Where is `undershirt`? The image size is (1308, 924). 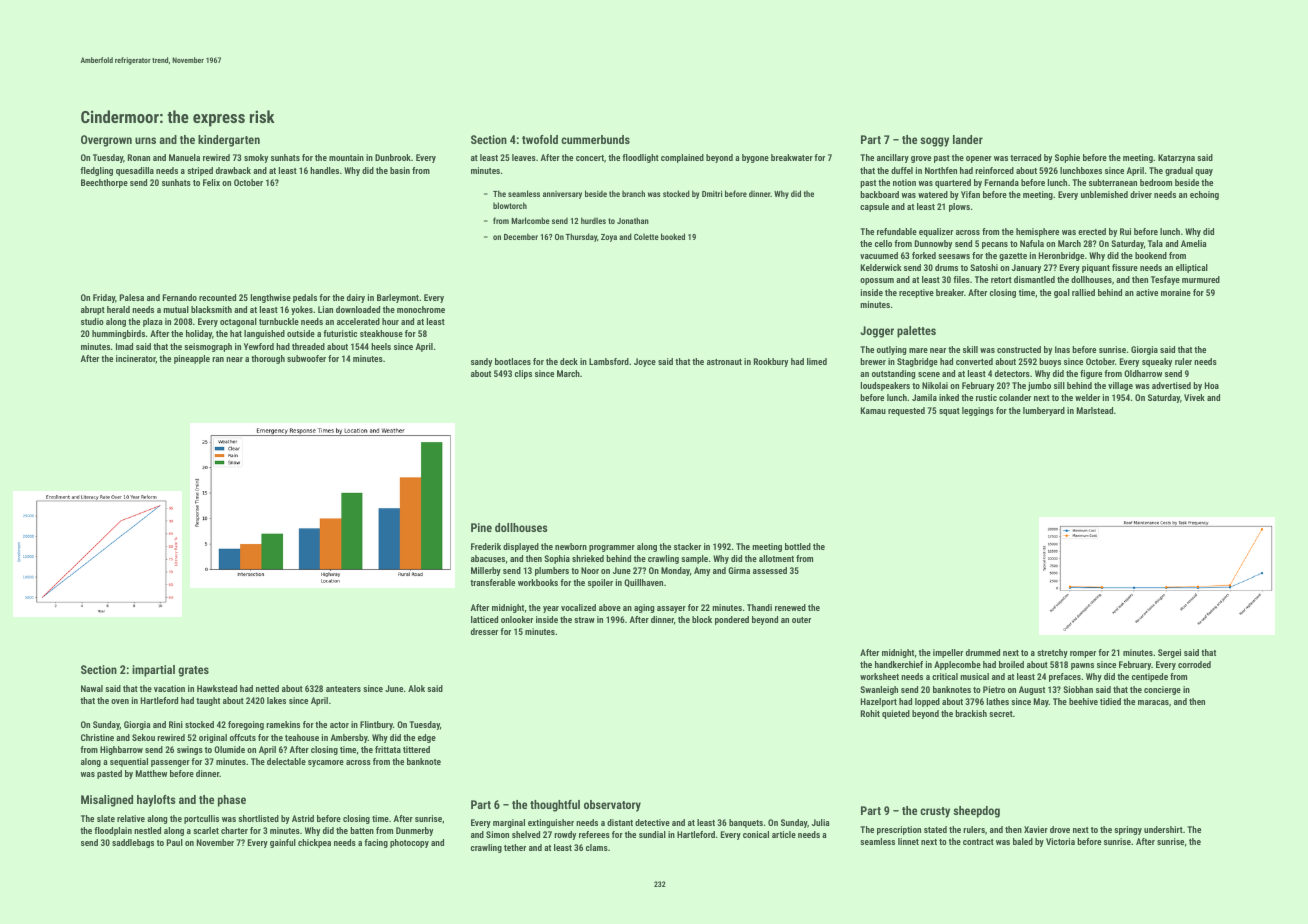 undershirt is located at coordinates (1163, 829).
